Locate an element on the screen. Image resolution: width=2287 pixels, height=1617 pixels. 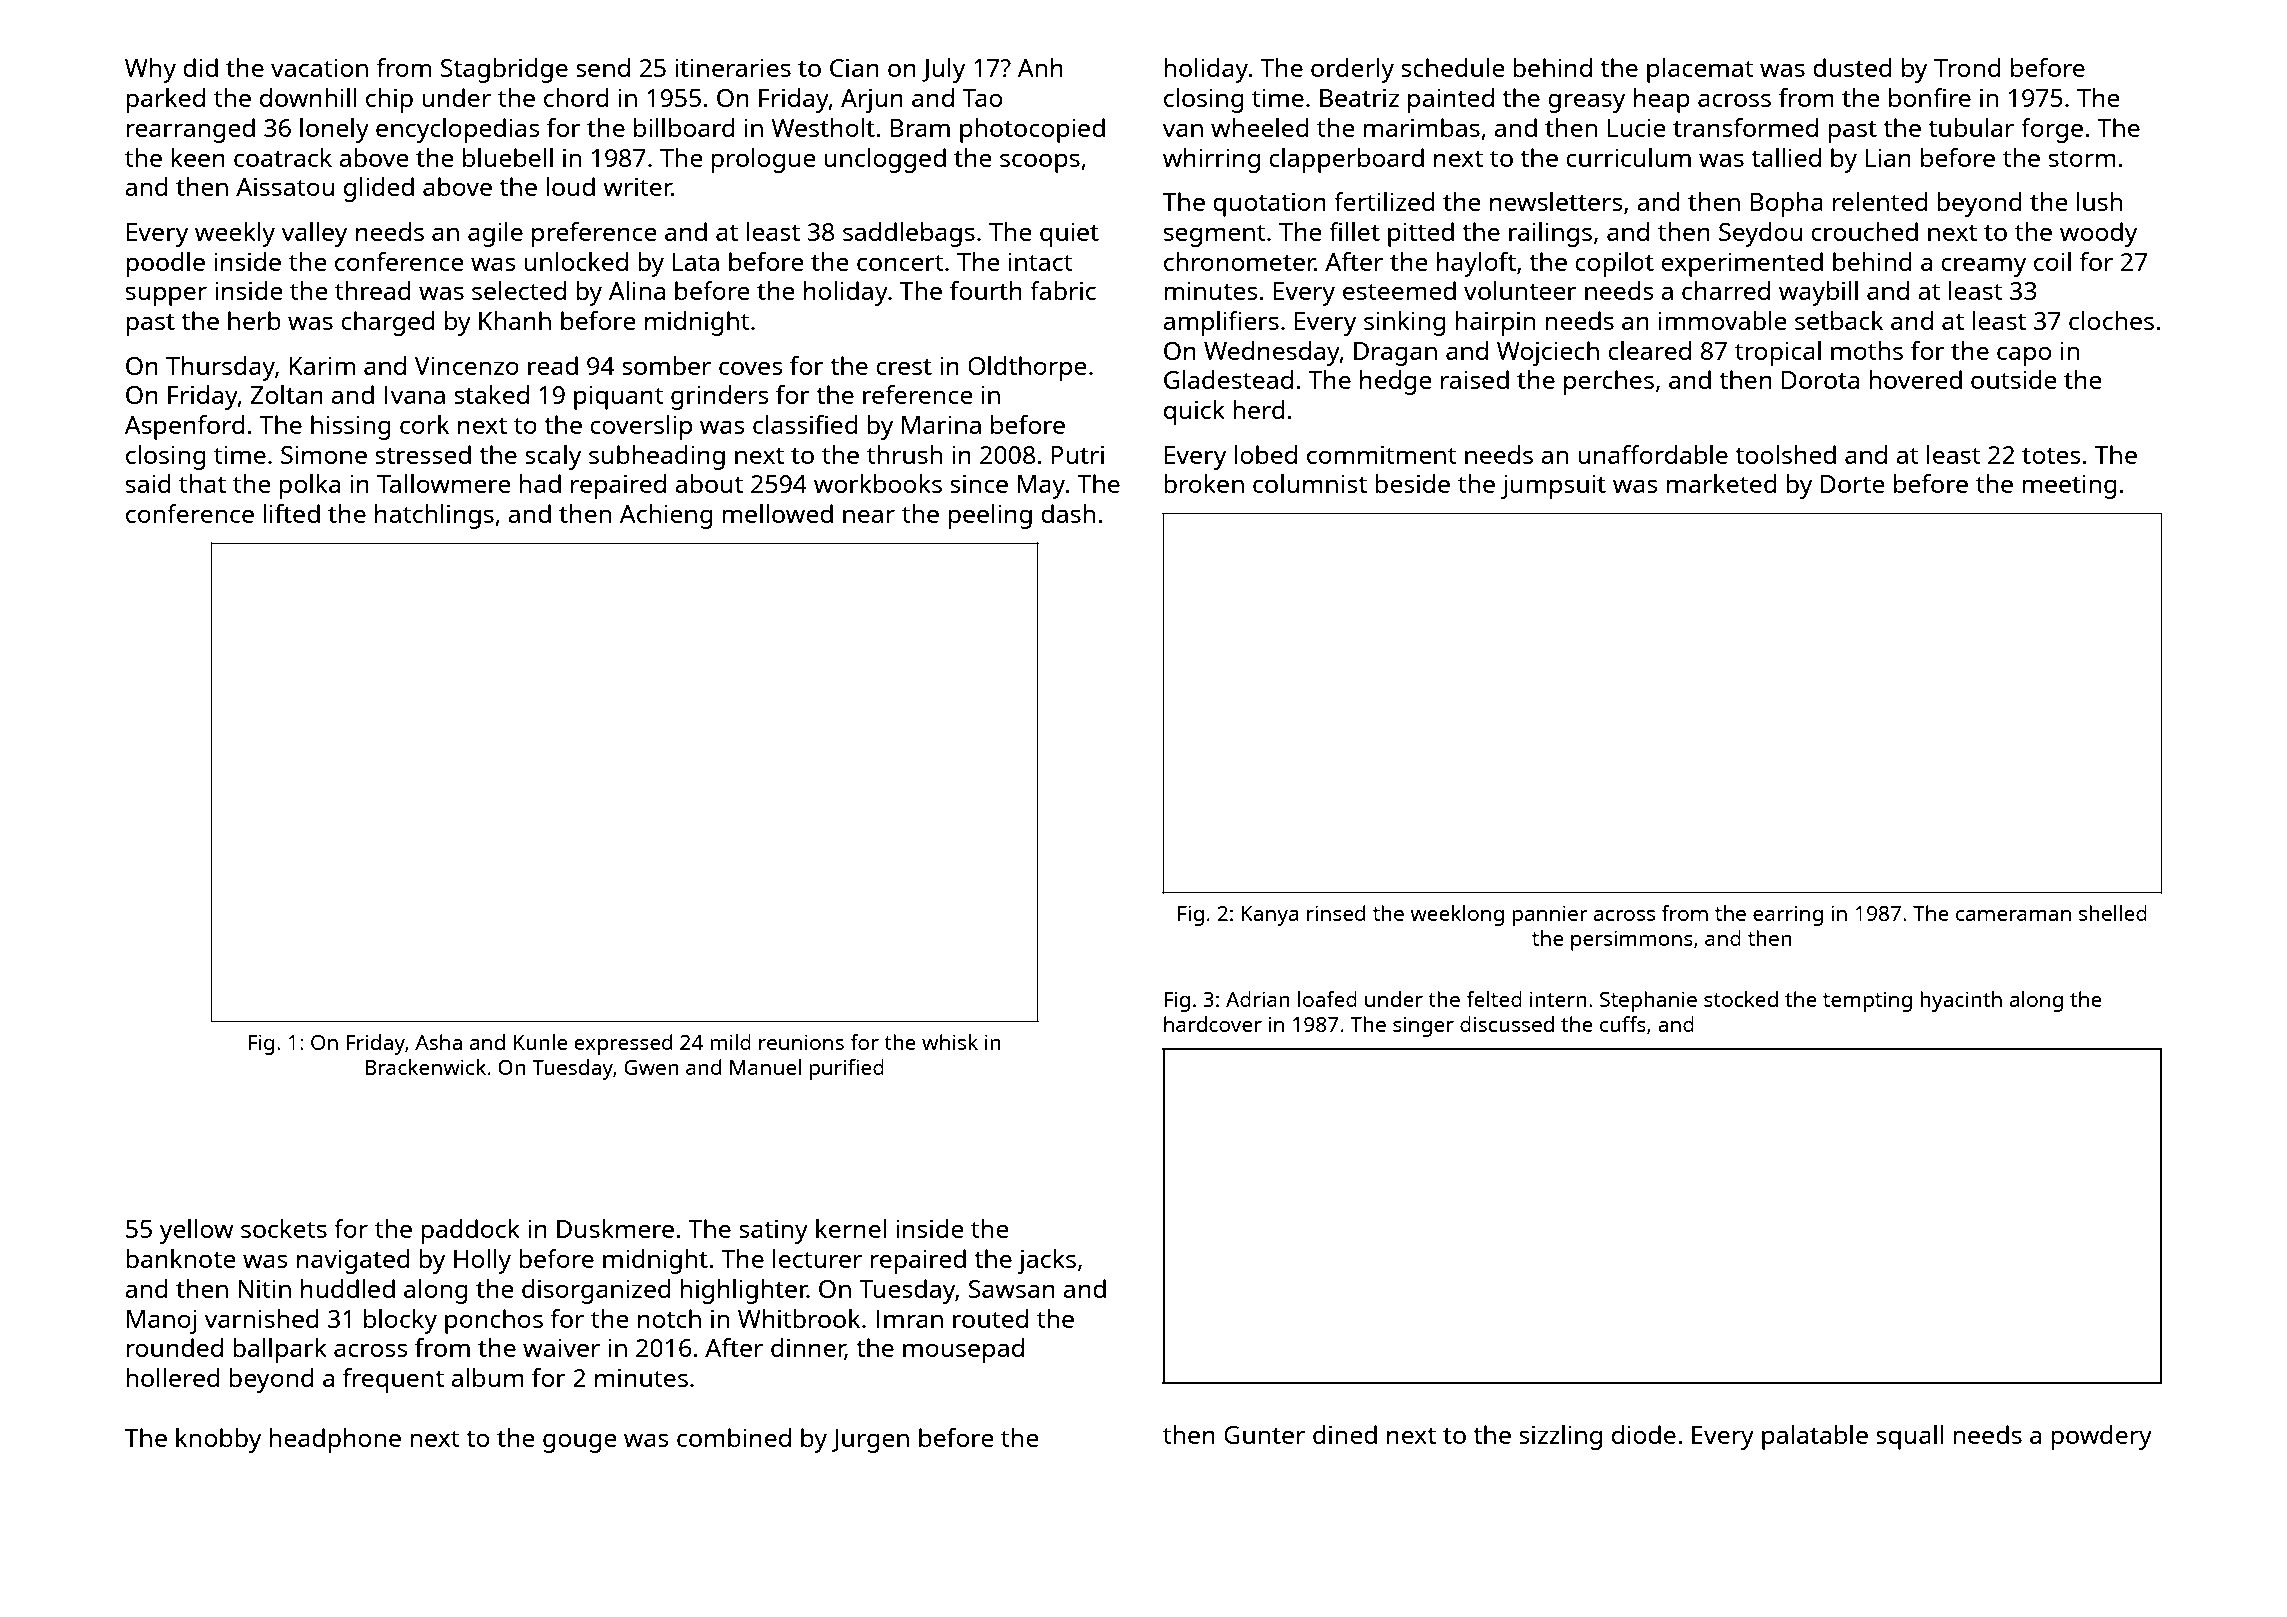
Gunter is located at coordinates (1264, 1435).
